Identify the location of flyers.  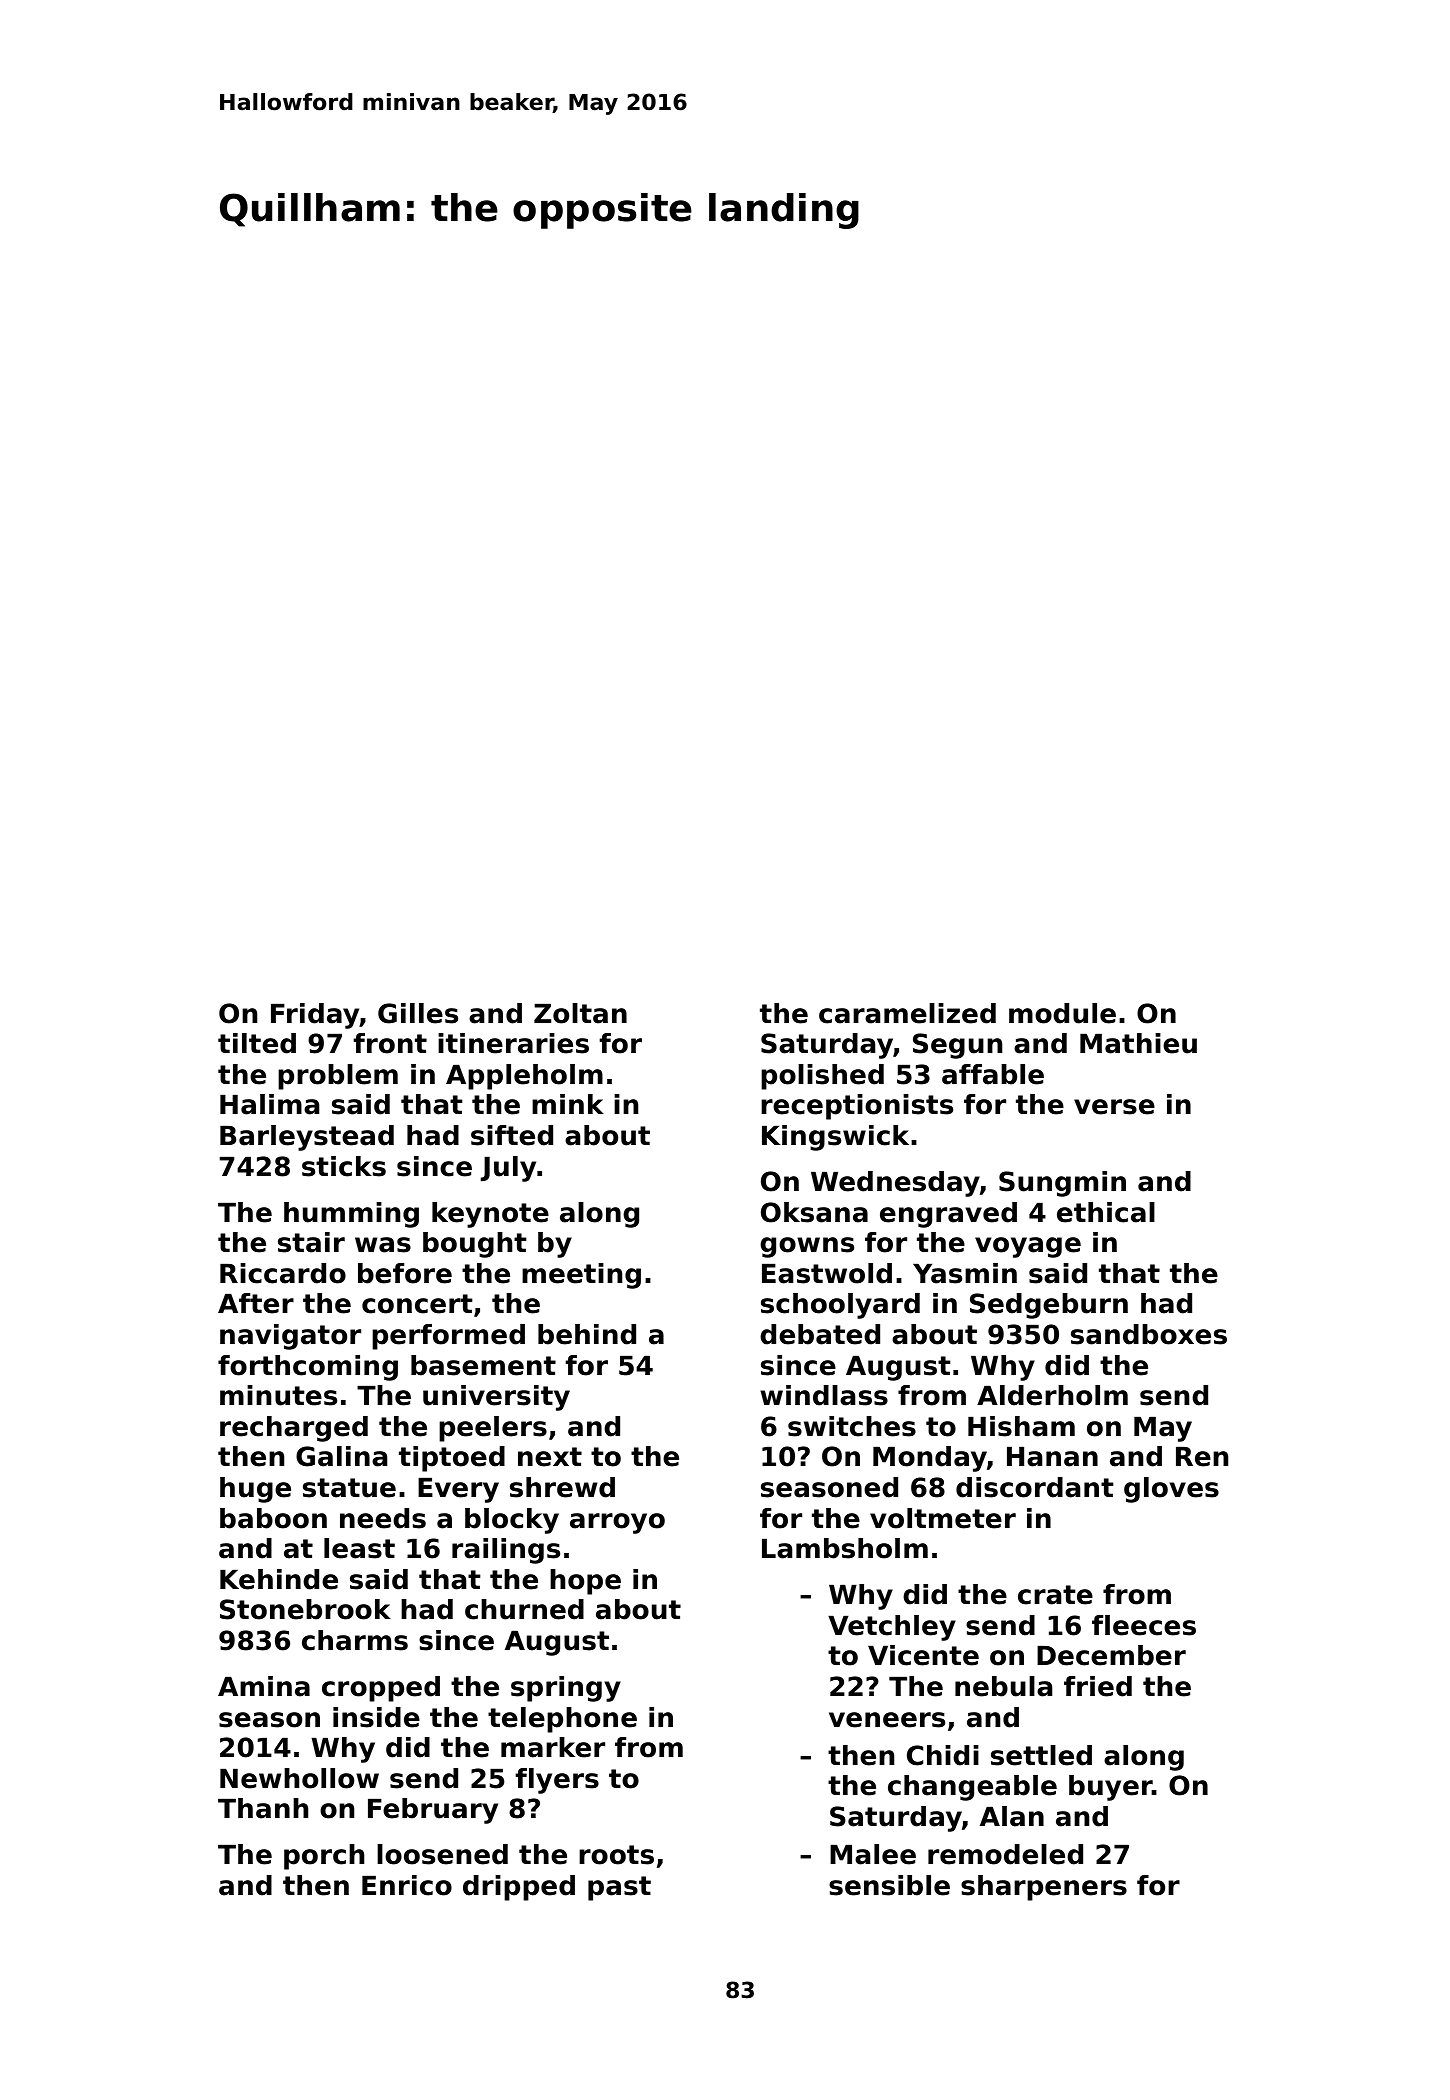
(557, 1781).
